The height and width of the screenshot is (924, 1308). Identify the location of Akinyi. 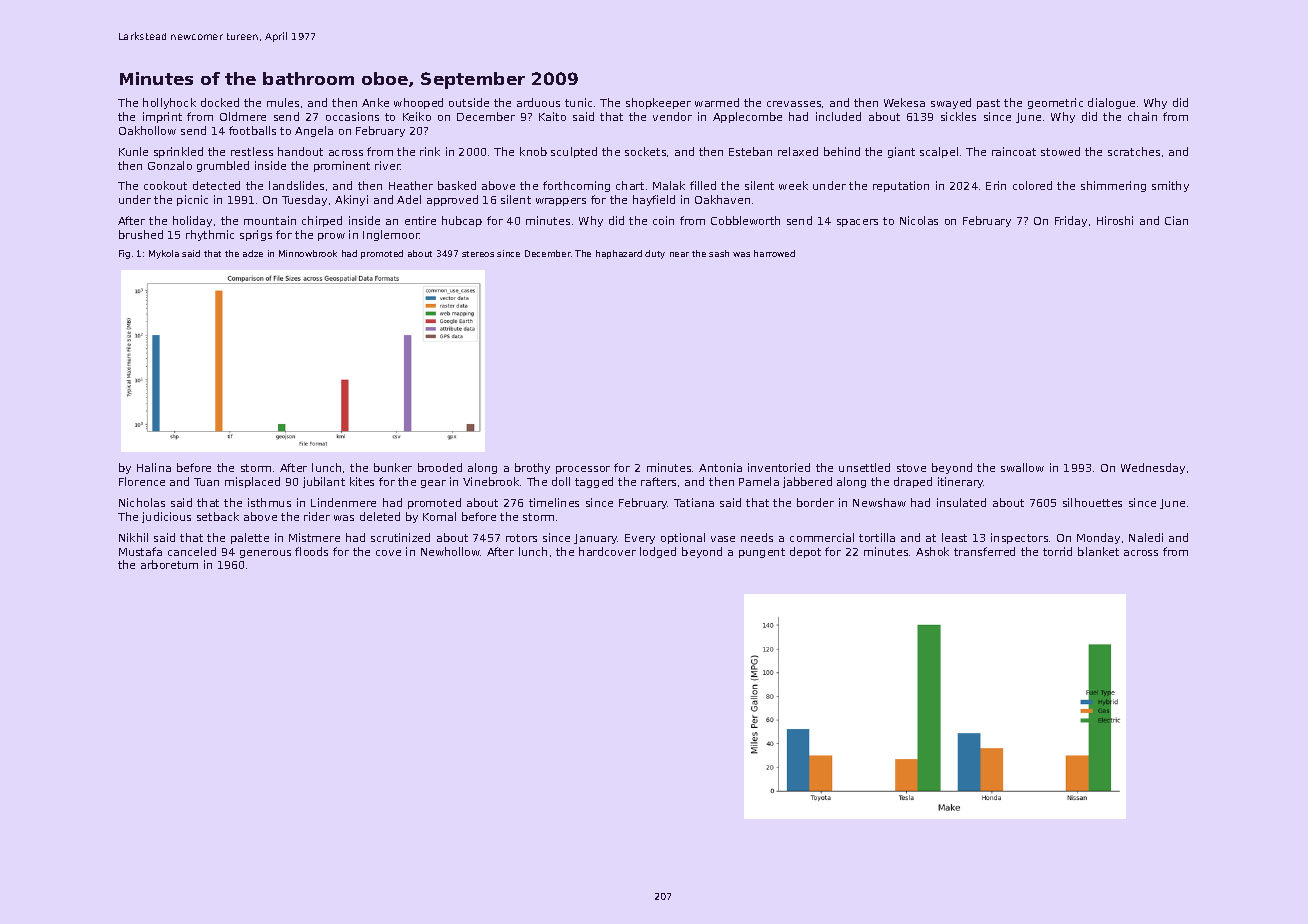
(351, 200).
